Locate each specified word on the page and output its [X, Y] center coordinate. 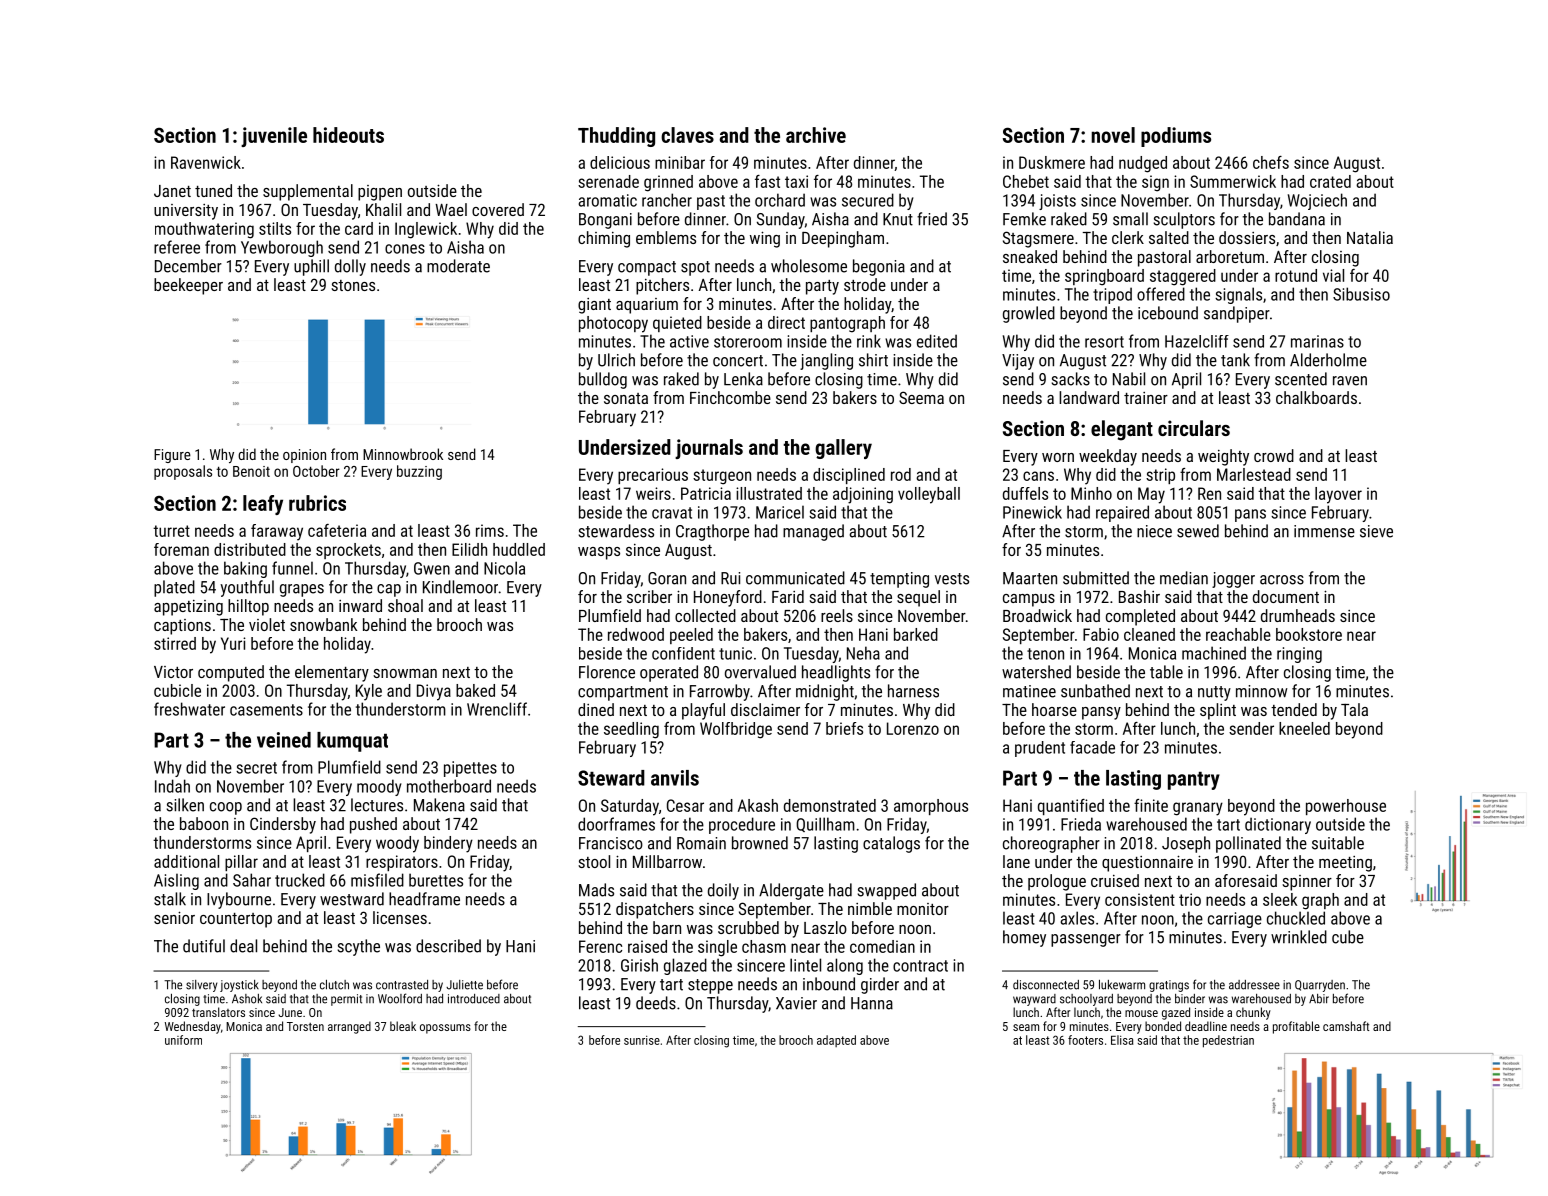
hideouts [348, 135]
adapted [836, 1041]
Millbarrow [667, 861]
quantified [1071, 807]
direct [786, 322]
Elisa [1122, 1040]
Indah [172, 786]
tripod [1112, 295]
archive [816, 135]
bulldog [603, 380]
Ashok [247, 999]
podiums [1176, 137]
